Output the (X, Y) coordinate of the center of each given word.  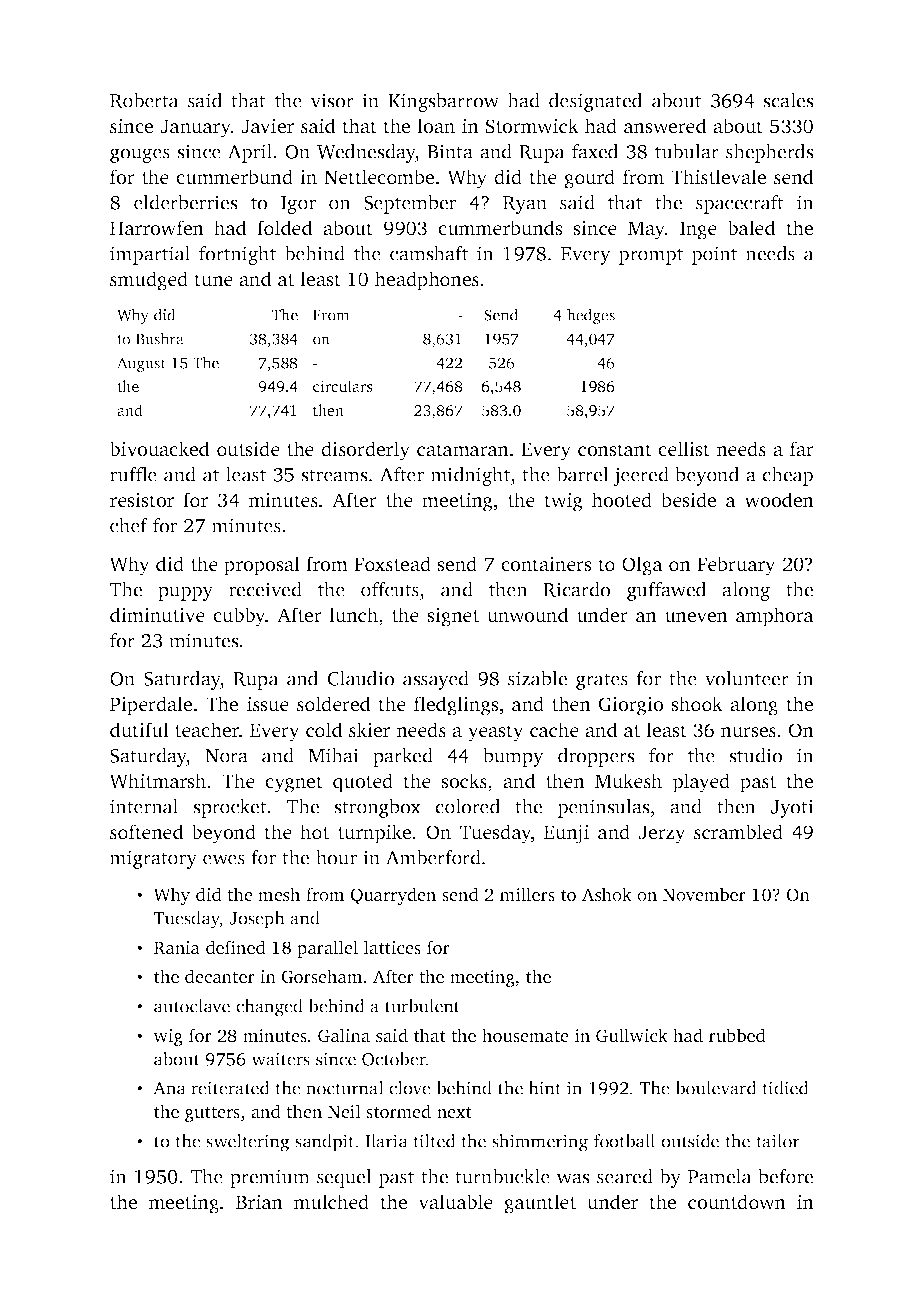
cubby (239, 617)
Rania (177, 948)
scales (788, 100)
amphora (775, 617)
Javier (267, 126)
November (704, 894)
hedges (591, 316)
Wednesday (366, 153)
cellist (684, 448)
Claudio (361, 678)
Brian (259, 1202)
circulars (343, 386)
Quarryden (393, 896)
